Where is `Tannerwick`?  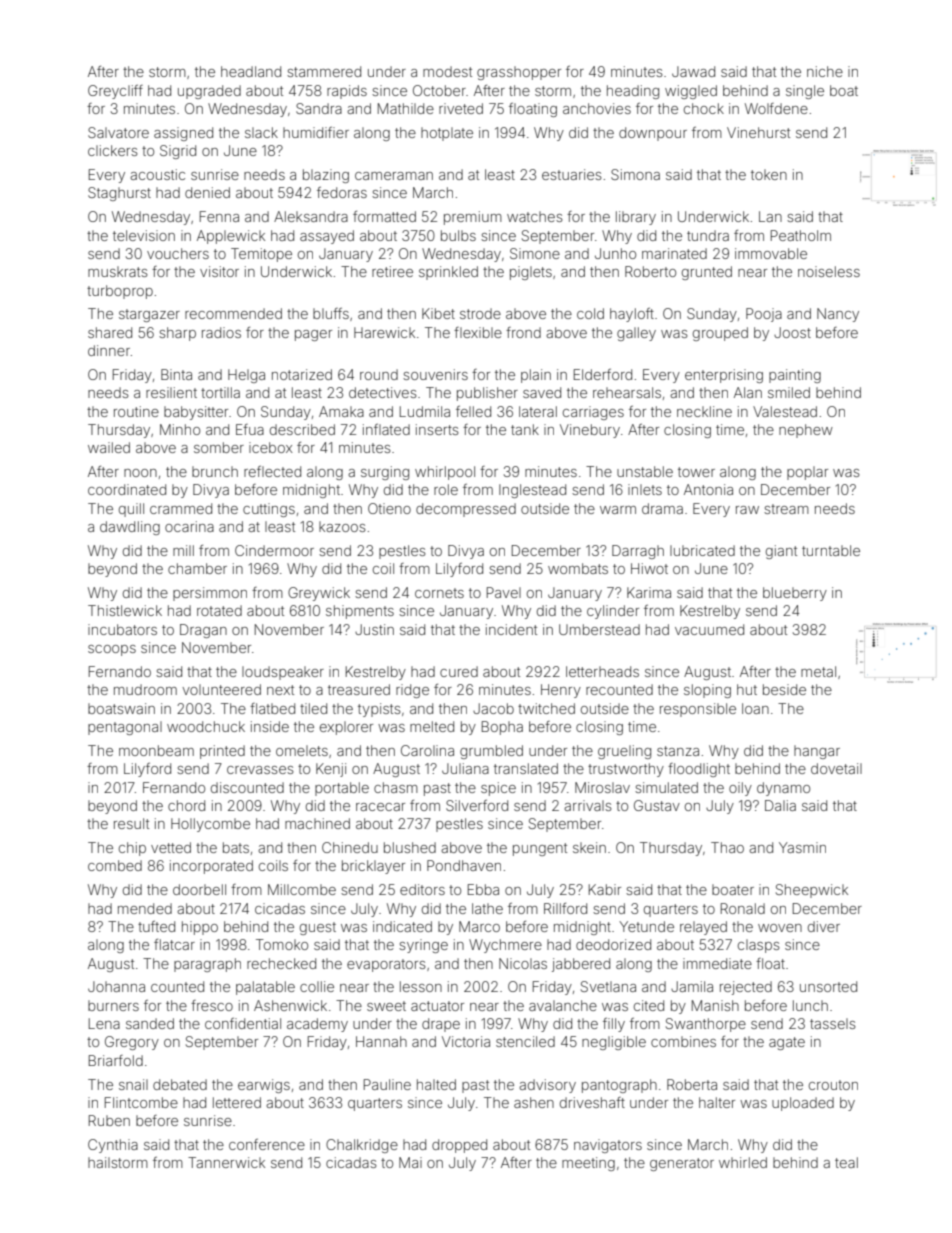 Tannerwick is located at coordinates (226, 1162).
